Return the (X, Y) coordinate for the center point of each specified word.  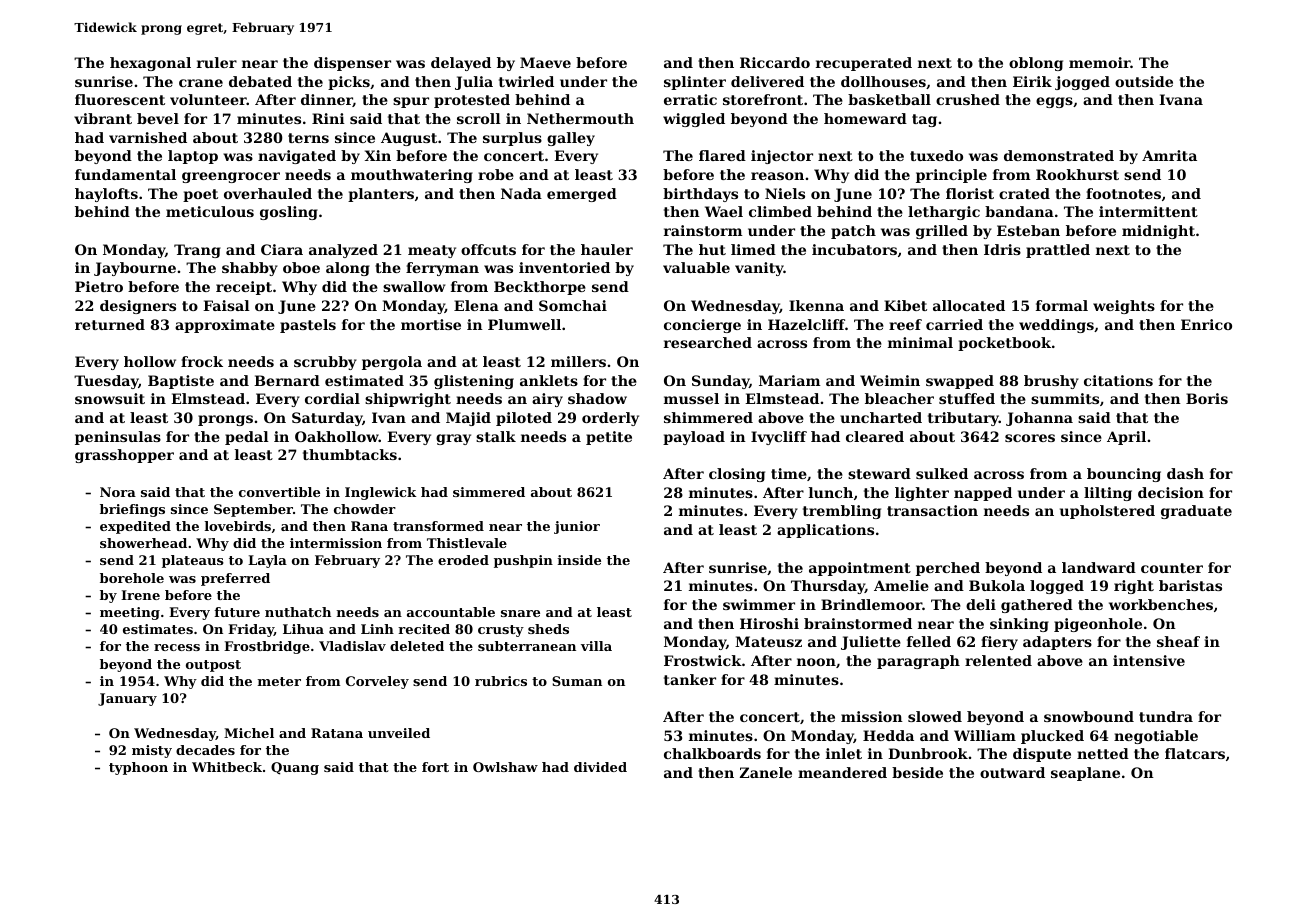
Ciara (282, 249)
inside (579, 560)
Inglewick (381, 493)
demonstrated (1059, 155)
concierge (702, 326)
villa (596, 646)
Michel (249, 733)
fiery (999, 643)
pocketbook (1004, 344)
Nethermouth (580, 118)
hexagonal (150, 64)
